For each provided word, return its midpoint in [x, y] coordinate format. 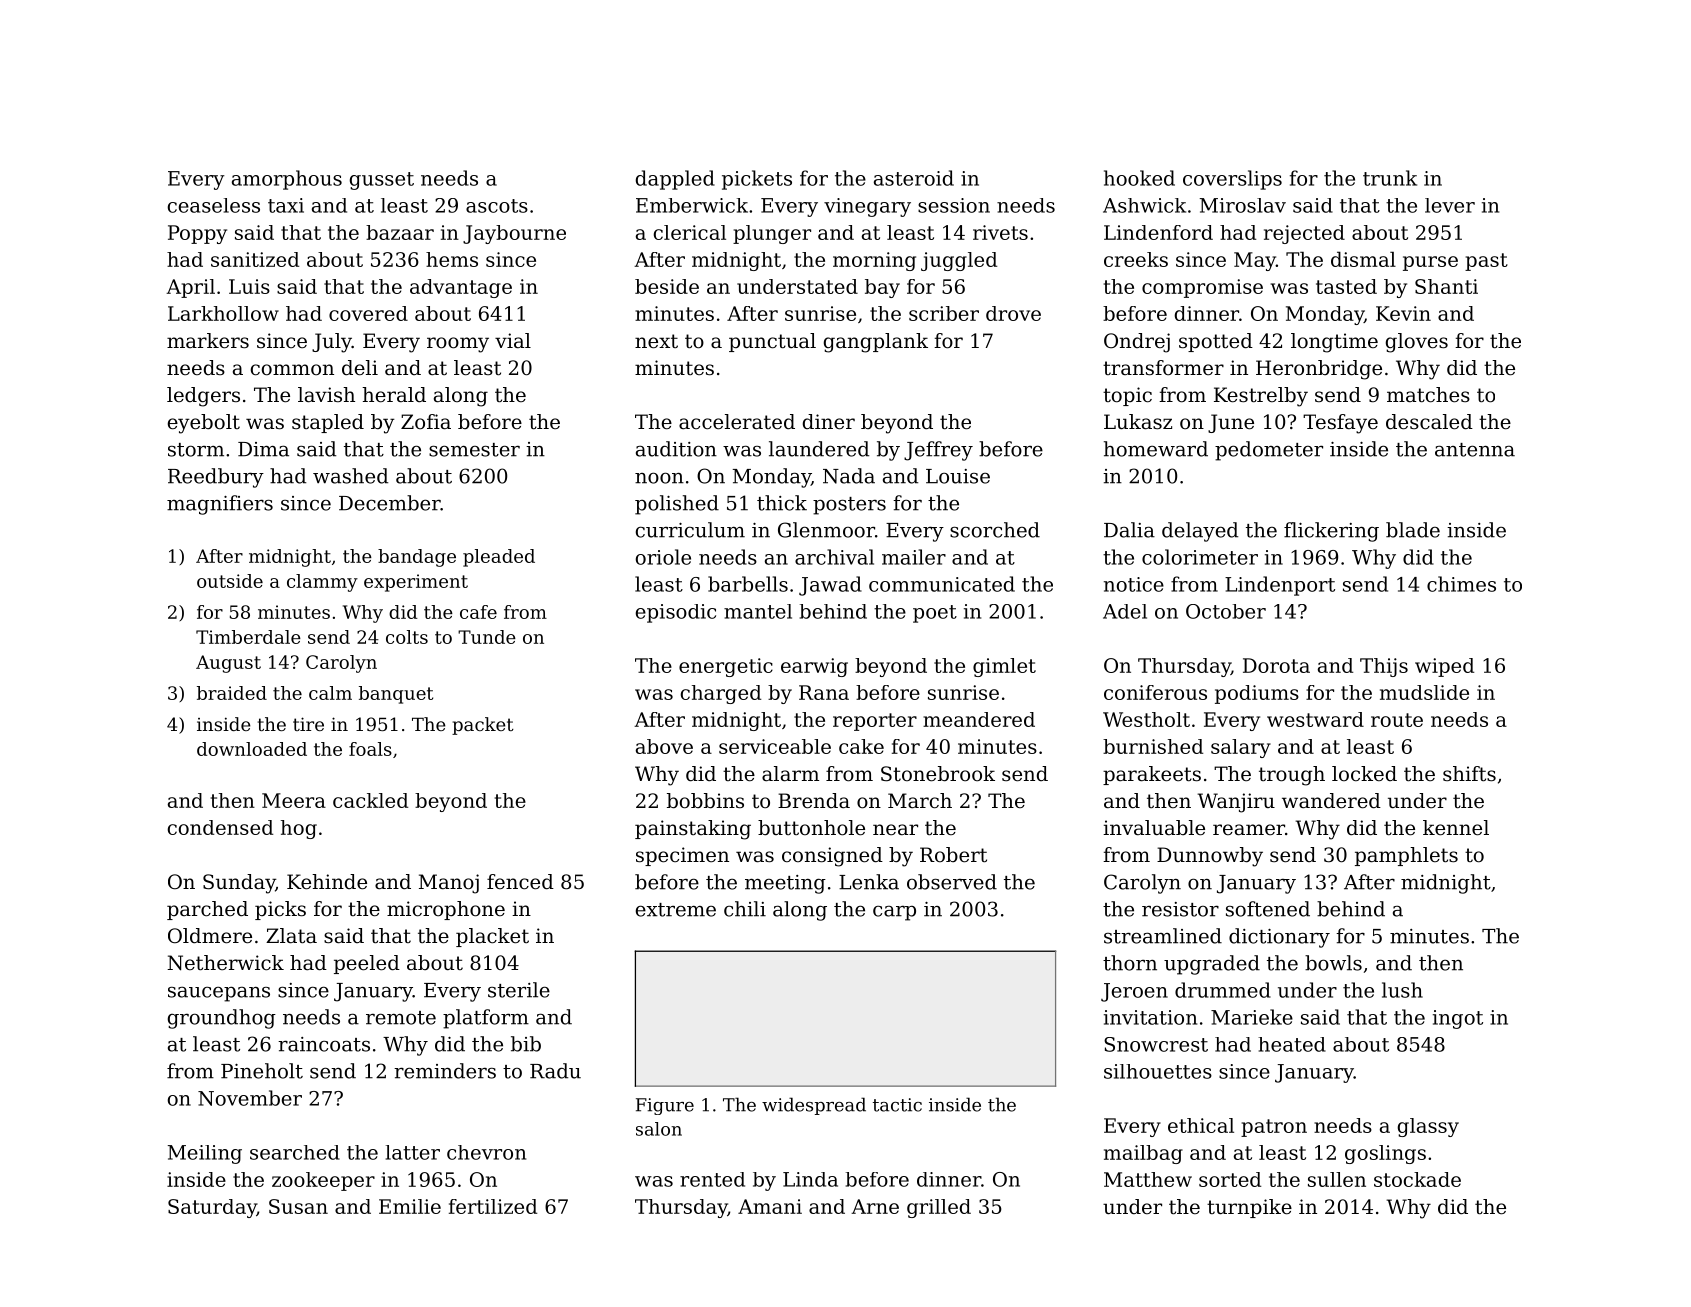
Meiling [205, 1154]
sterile [519, 990]
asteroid [914, 178]
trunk [1390, 178]
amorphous [287, 180]
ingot [1458, 1019]
